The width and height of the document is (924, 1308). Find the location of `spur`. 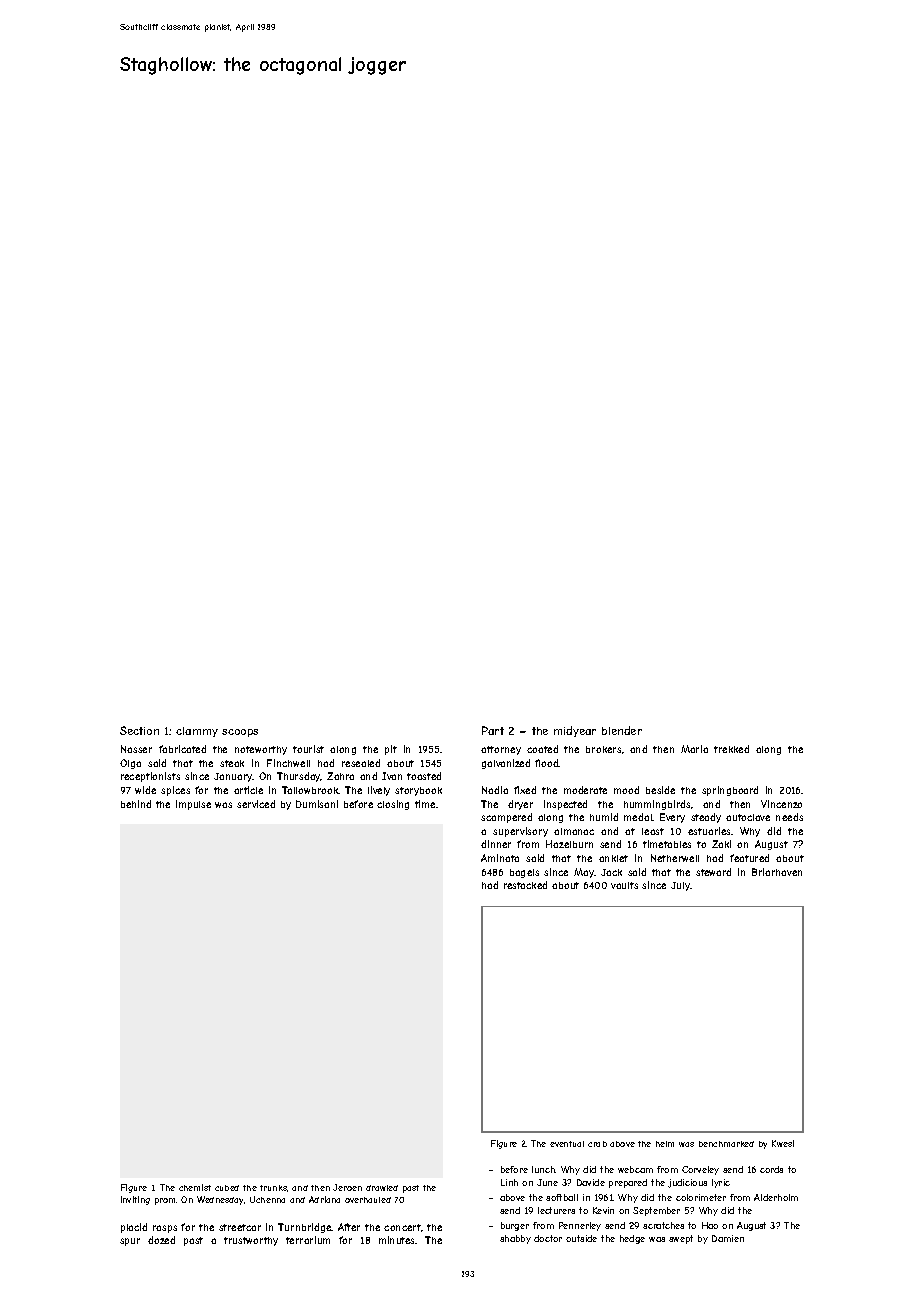

spur is located at coordinates (130, 1242).
